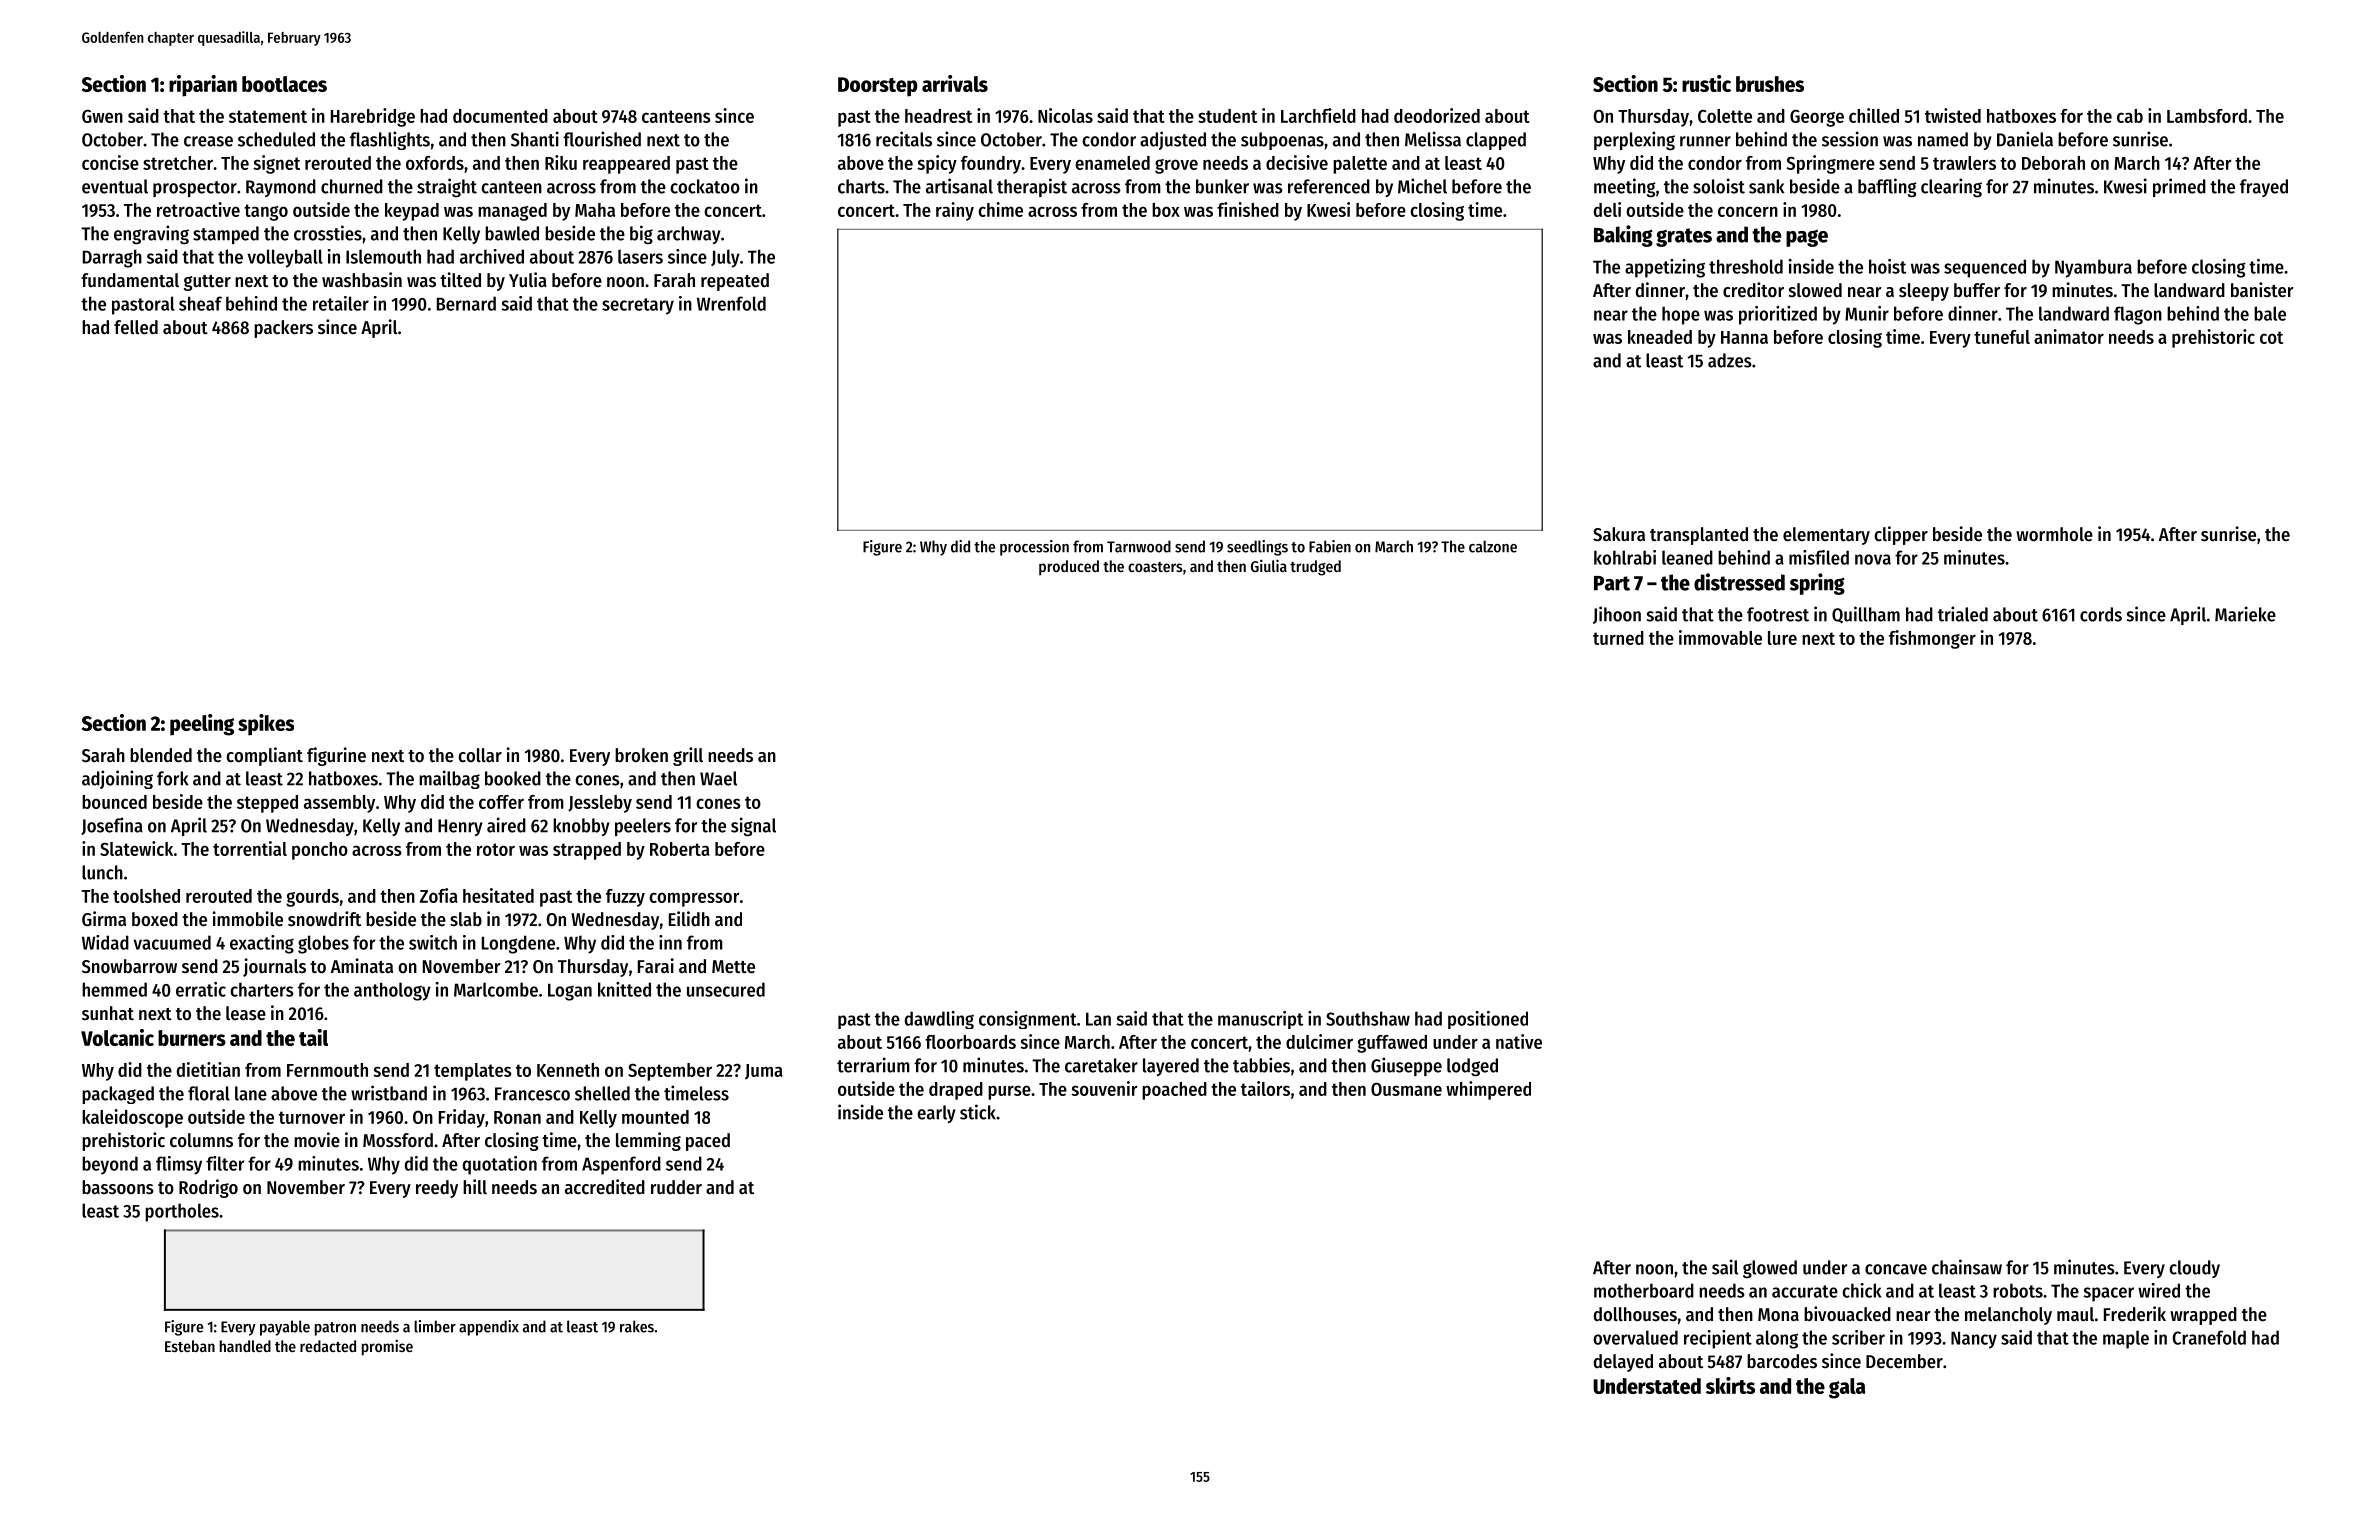  I want to click on limber, so click(435, 1326).
